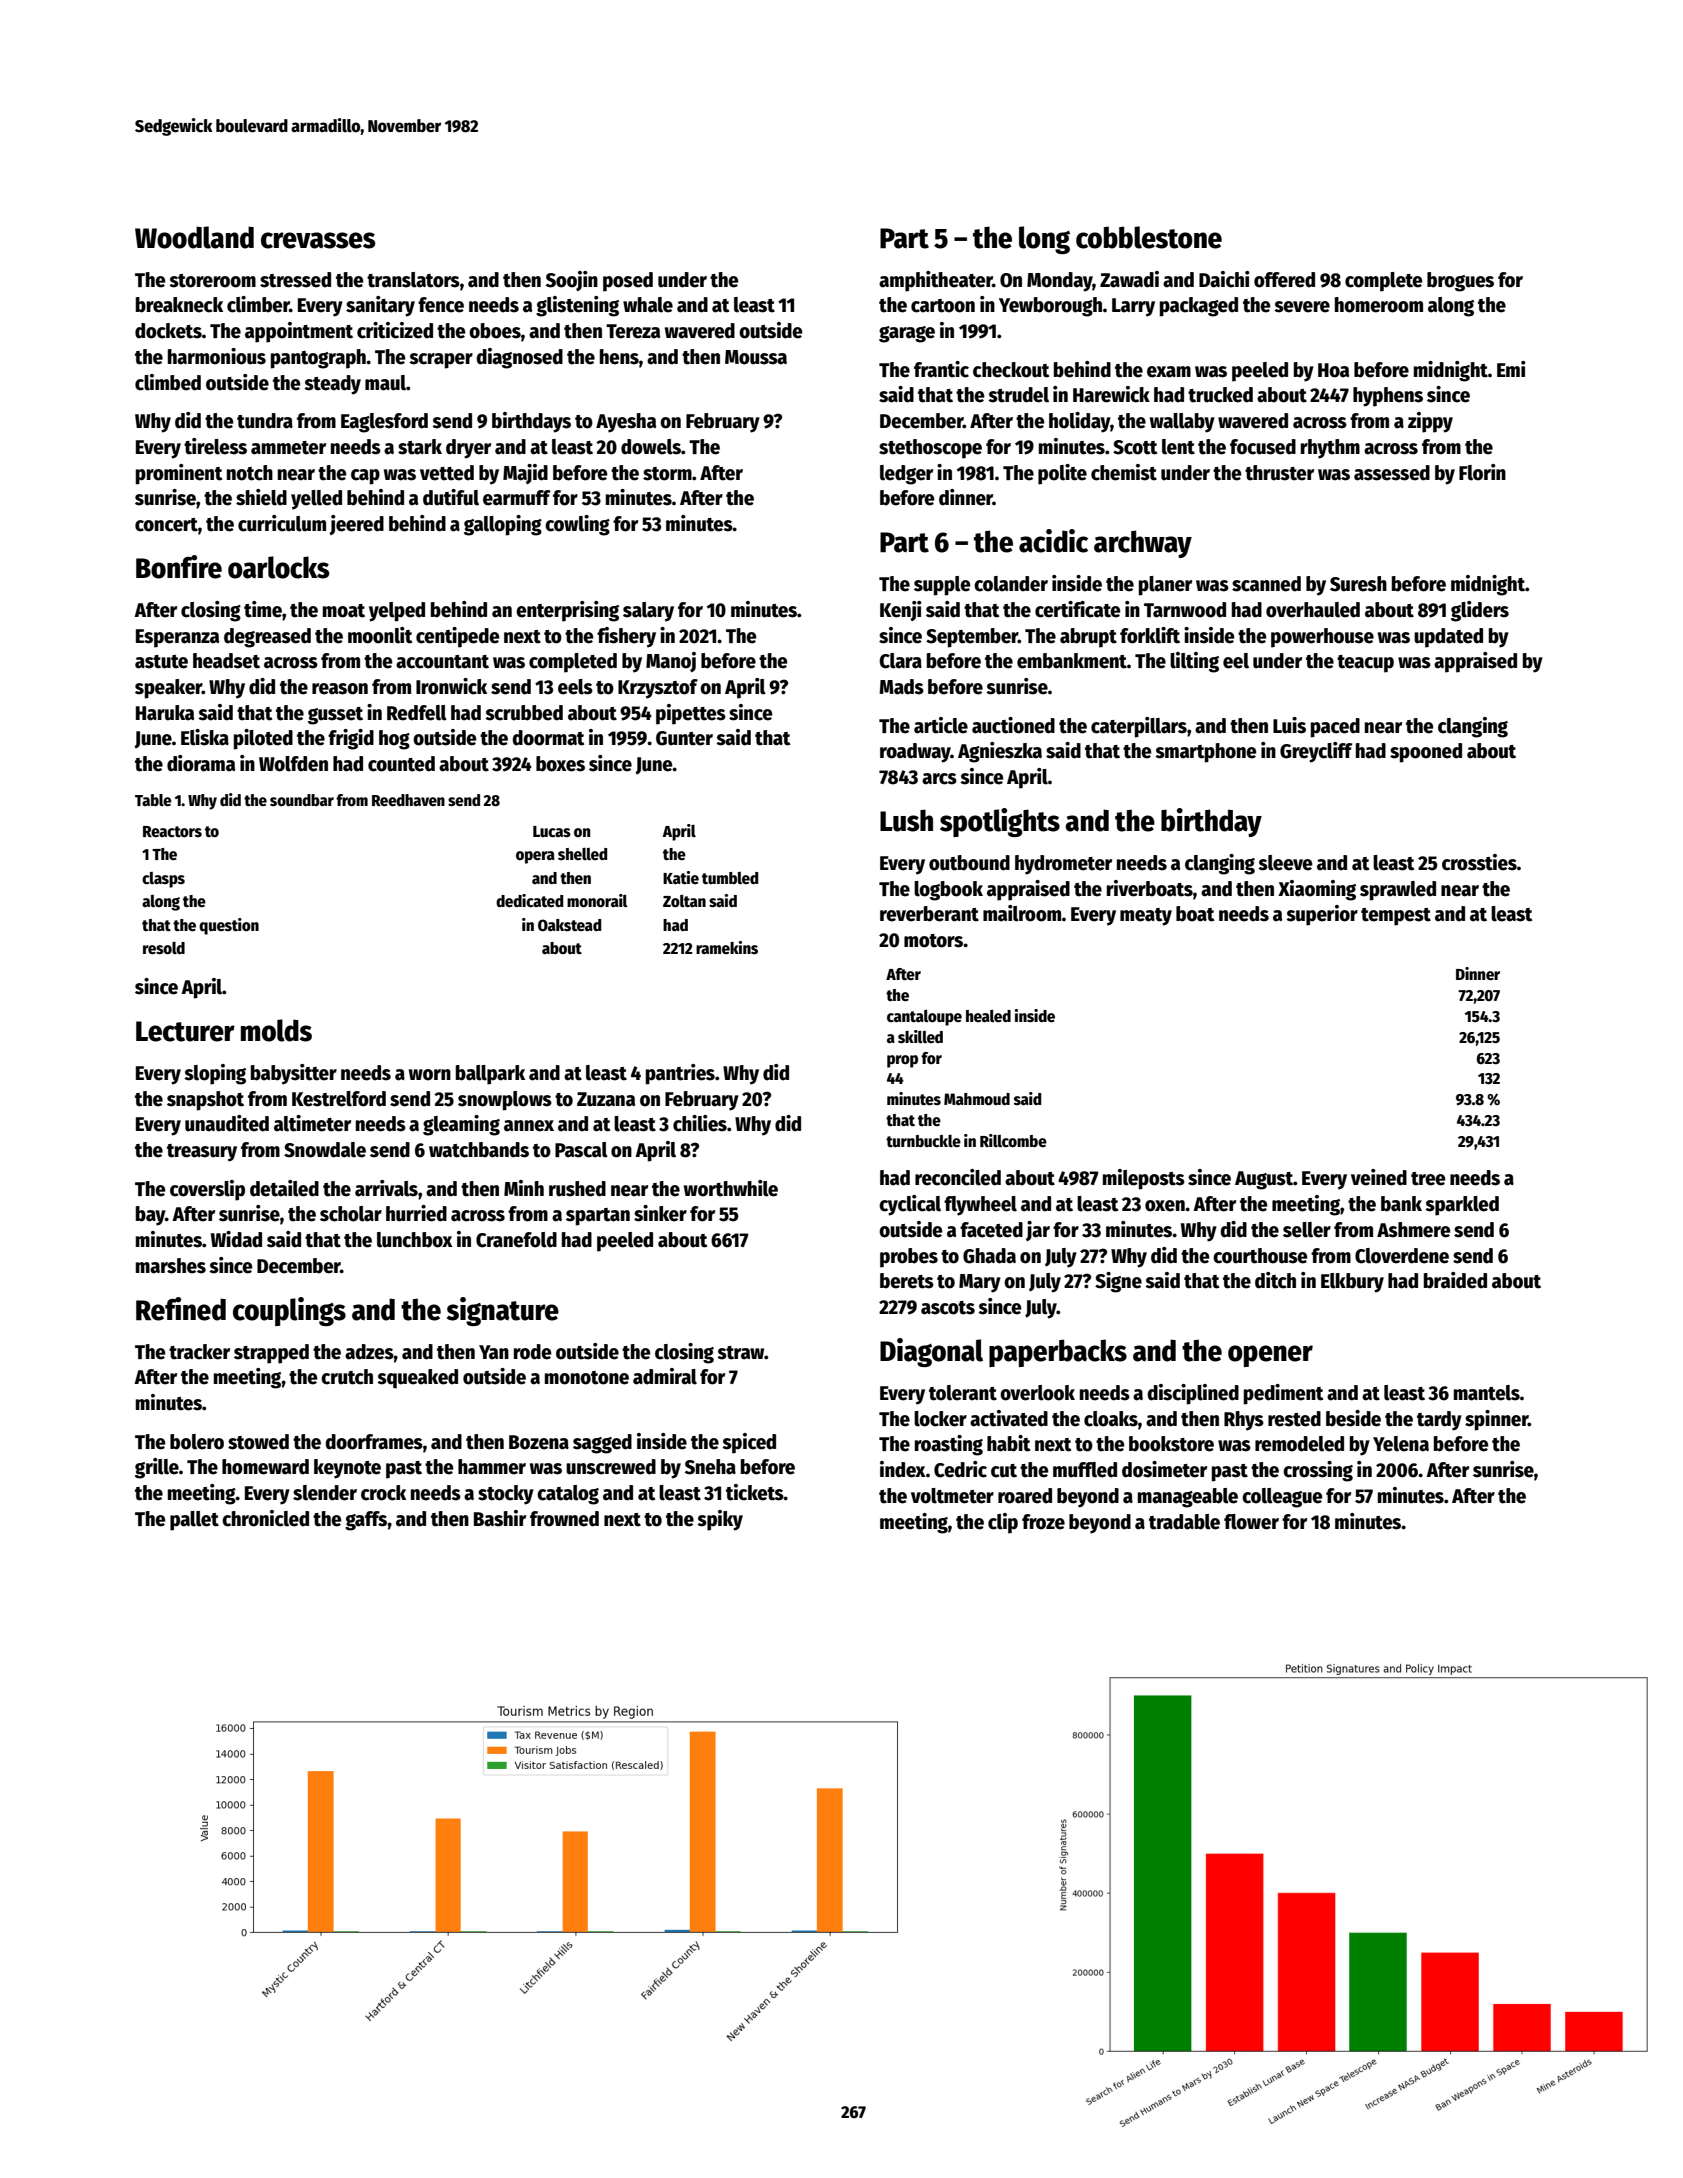 The height and width of the screenshot is (2178, 1683). I want to click on Lush, so click(906, 820).
